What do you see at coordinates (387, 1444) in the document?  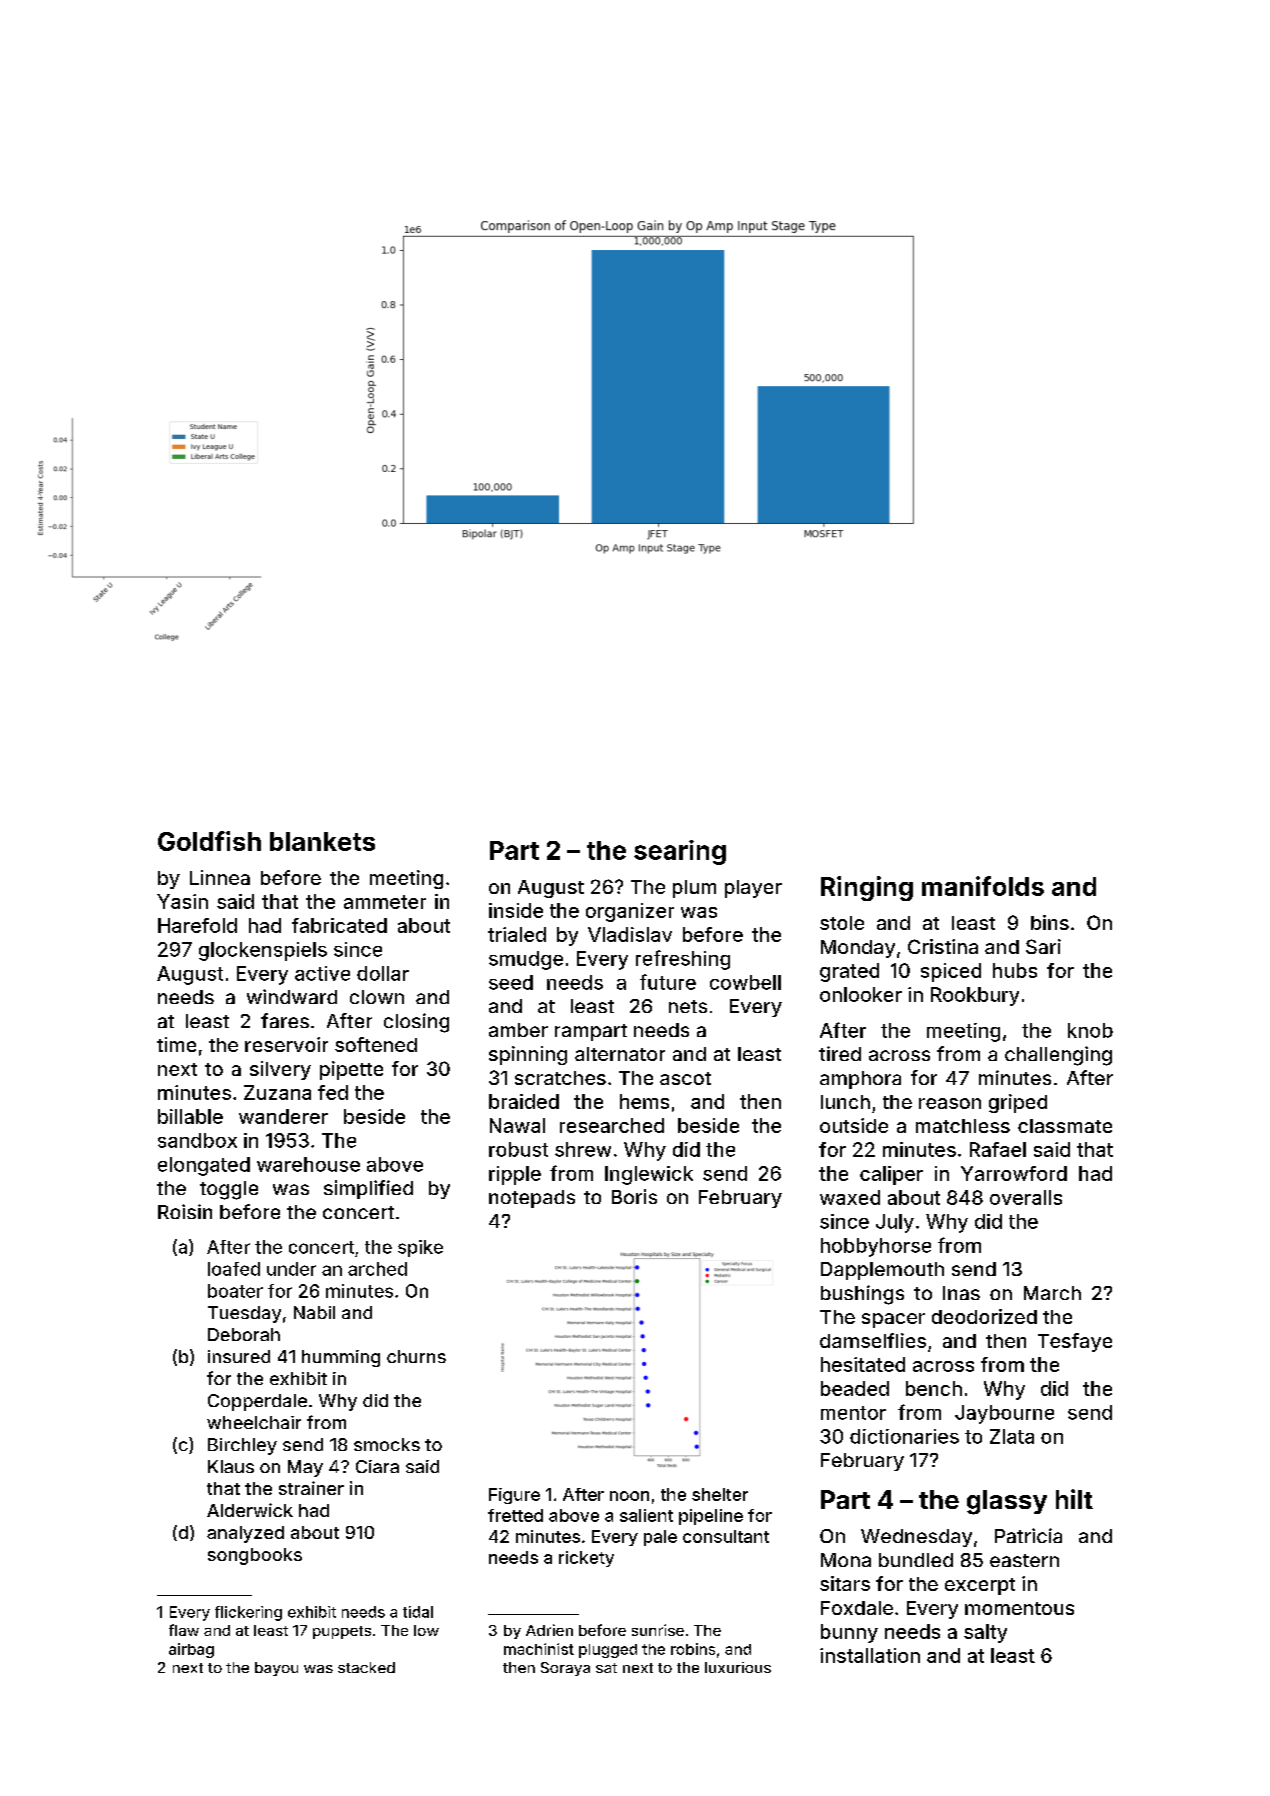 I see `smocks` at bounding box center [387, 1444].
